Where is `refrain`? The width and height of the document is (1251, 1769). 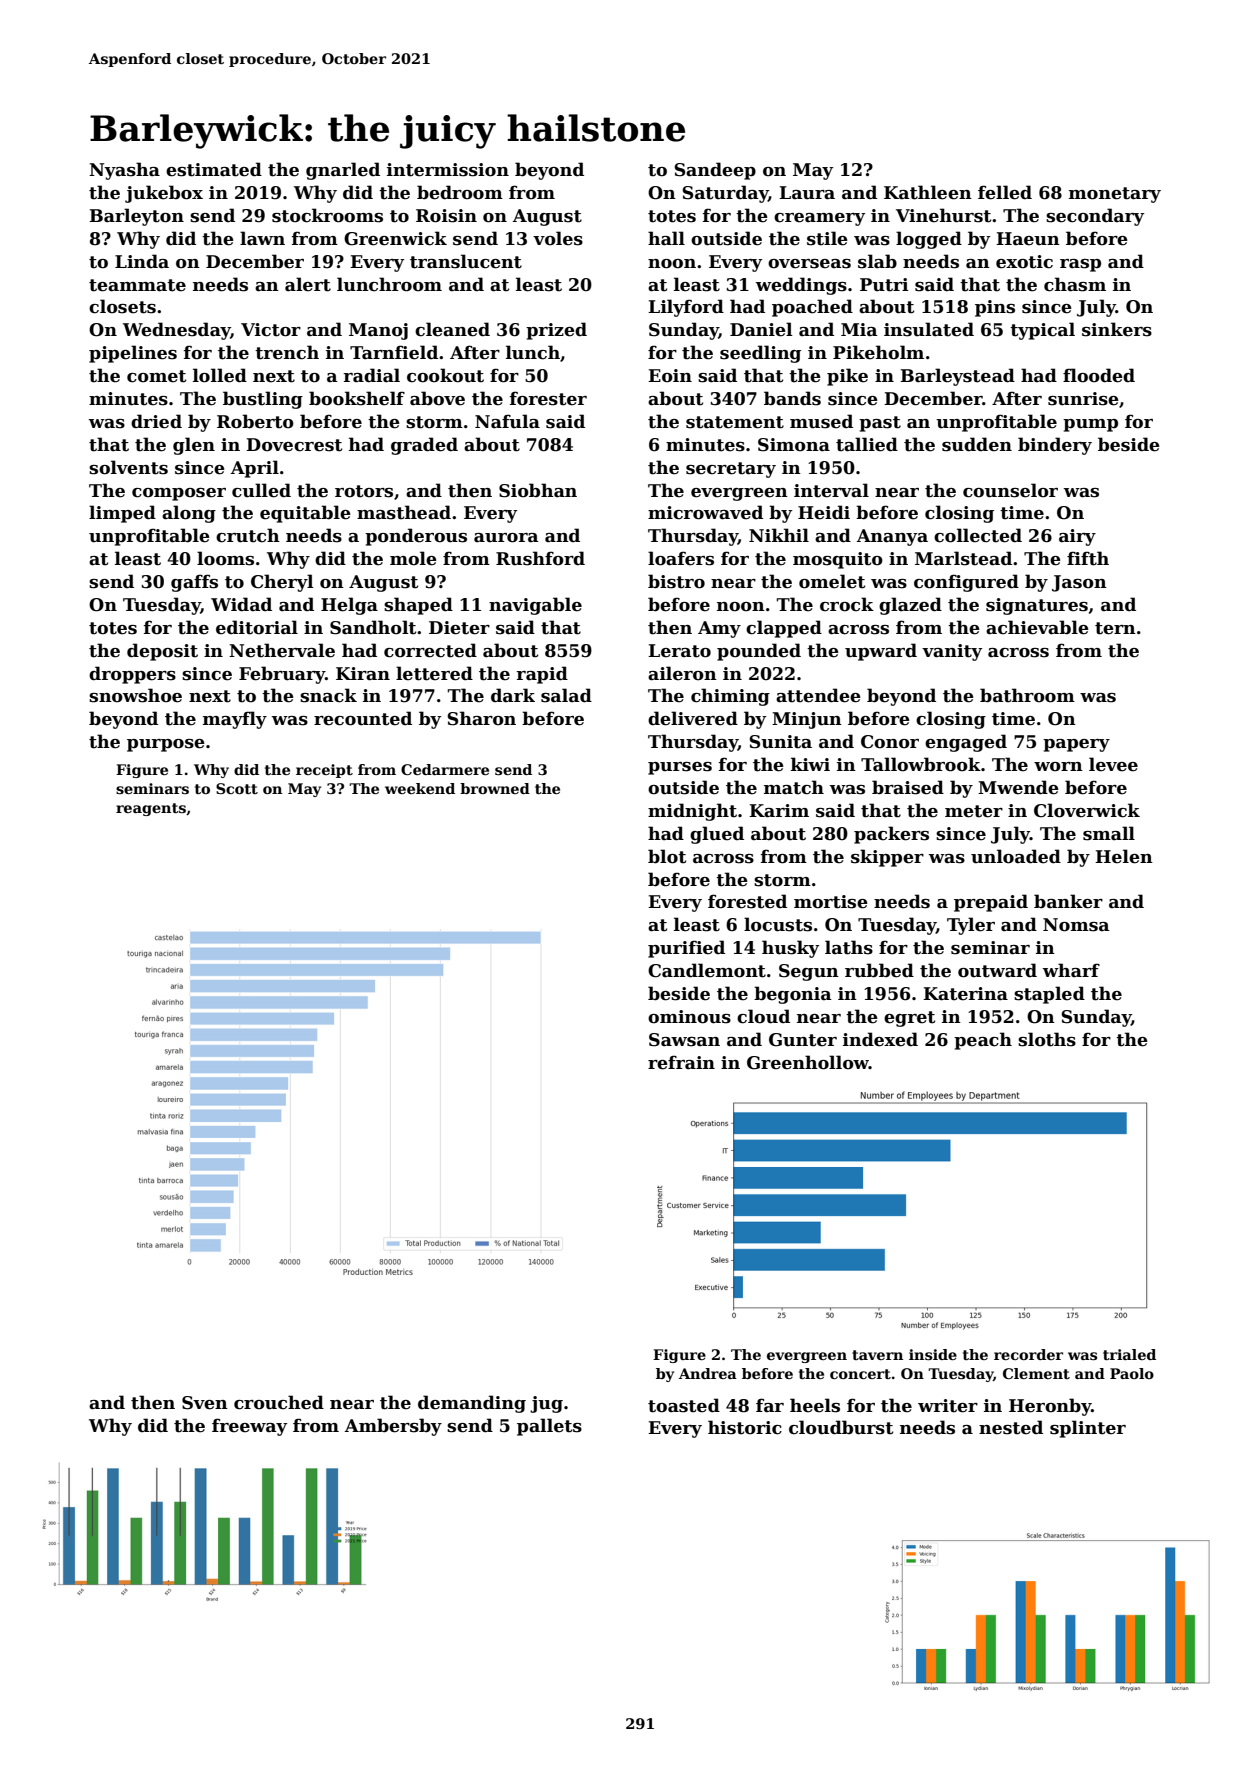 refrain is located at coordinates (681, 1062).
